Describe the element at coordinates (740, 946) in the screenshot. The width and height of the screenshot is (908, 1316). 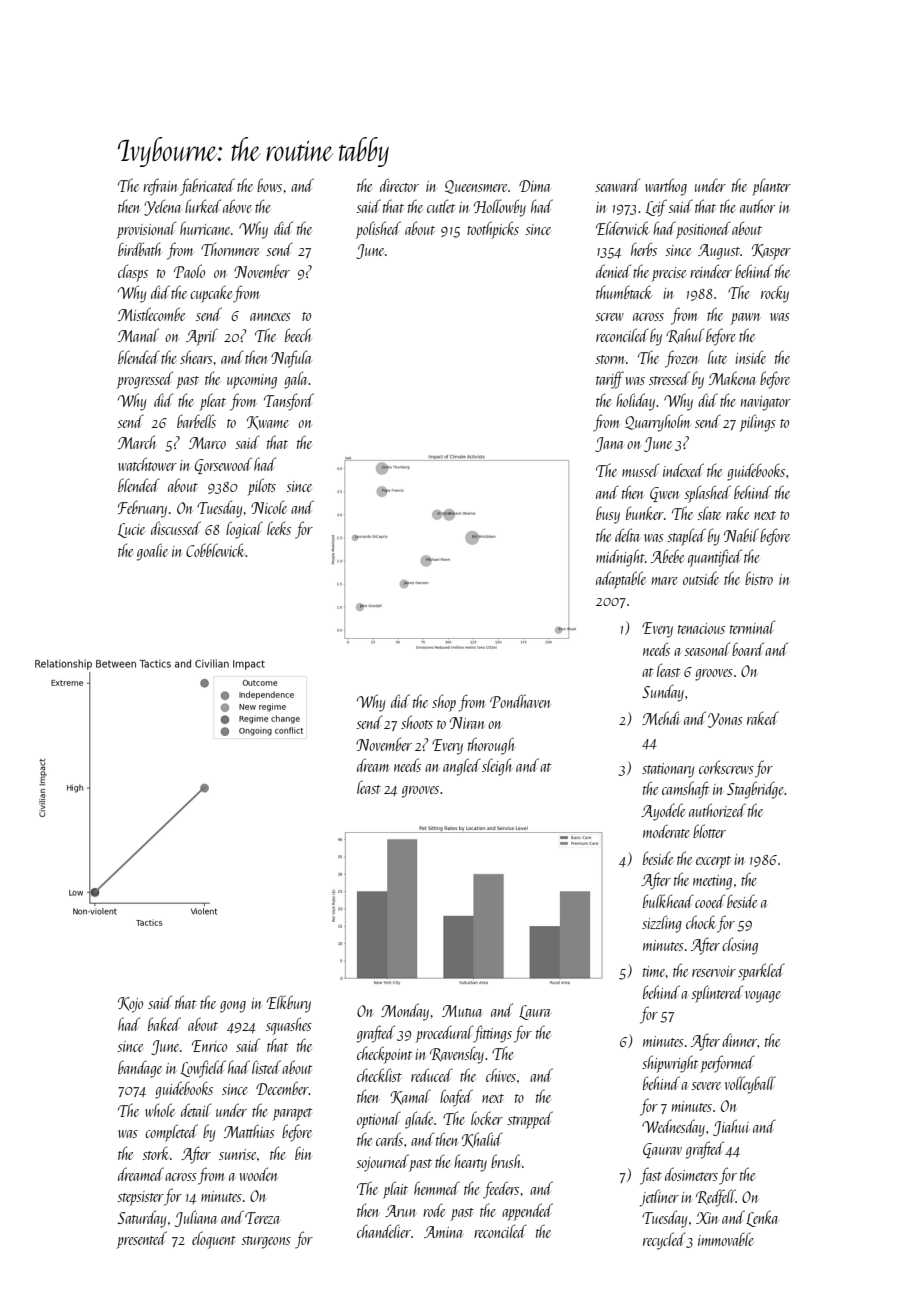
I see `closing` at that location.
